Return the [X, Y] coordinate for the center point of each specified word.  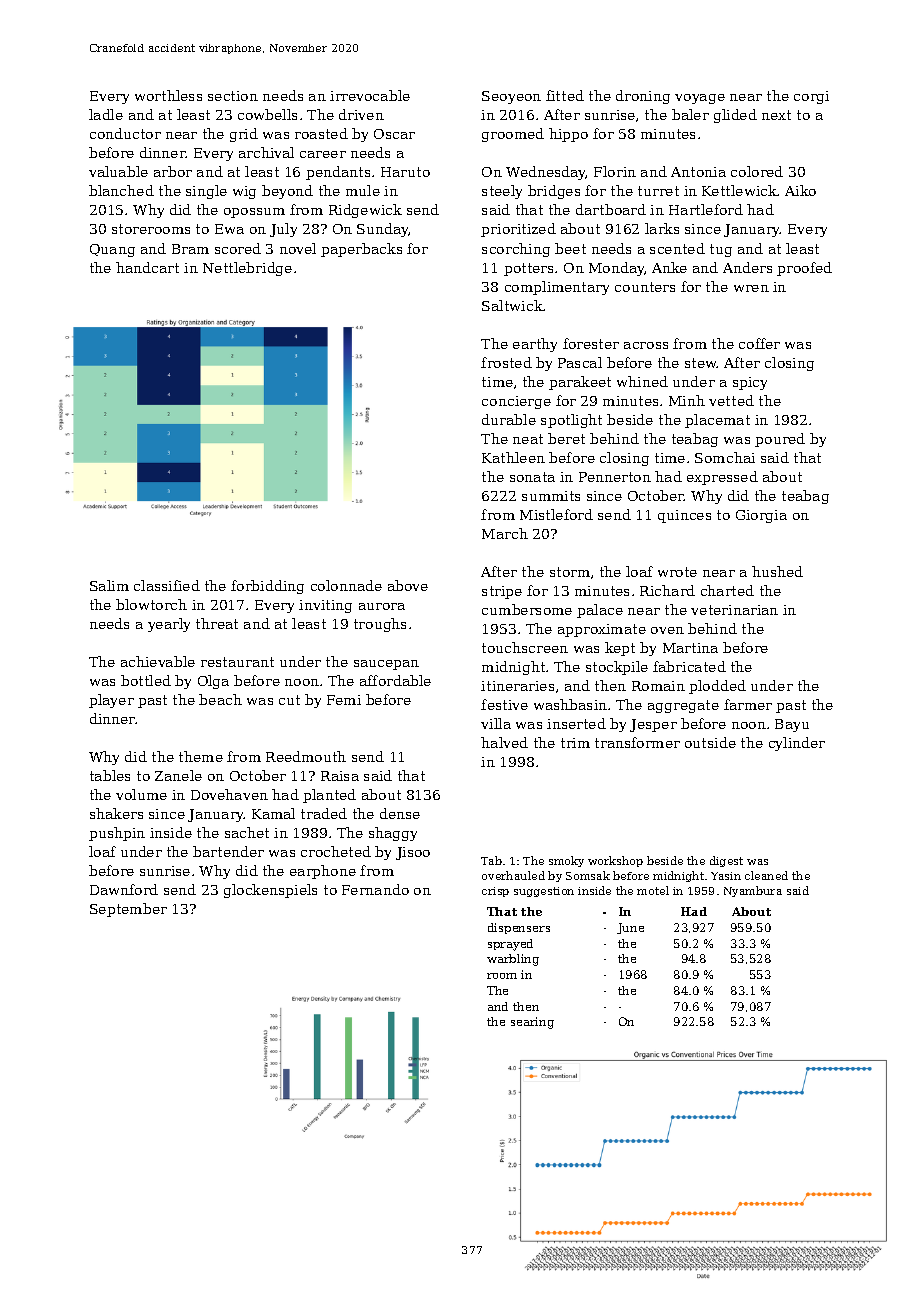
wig [244, 192]
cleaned [766, 875]
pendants [338, 173]
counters [645, 287]
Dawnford [124, 889]
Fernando [375, 889]
